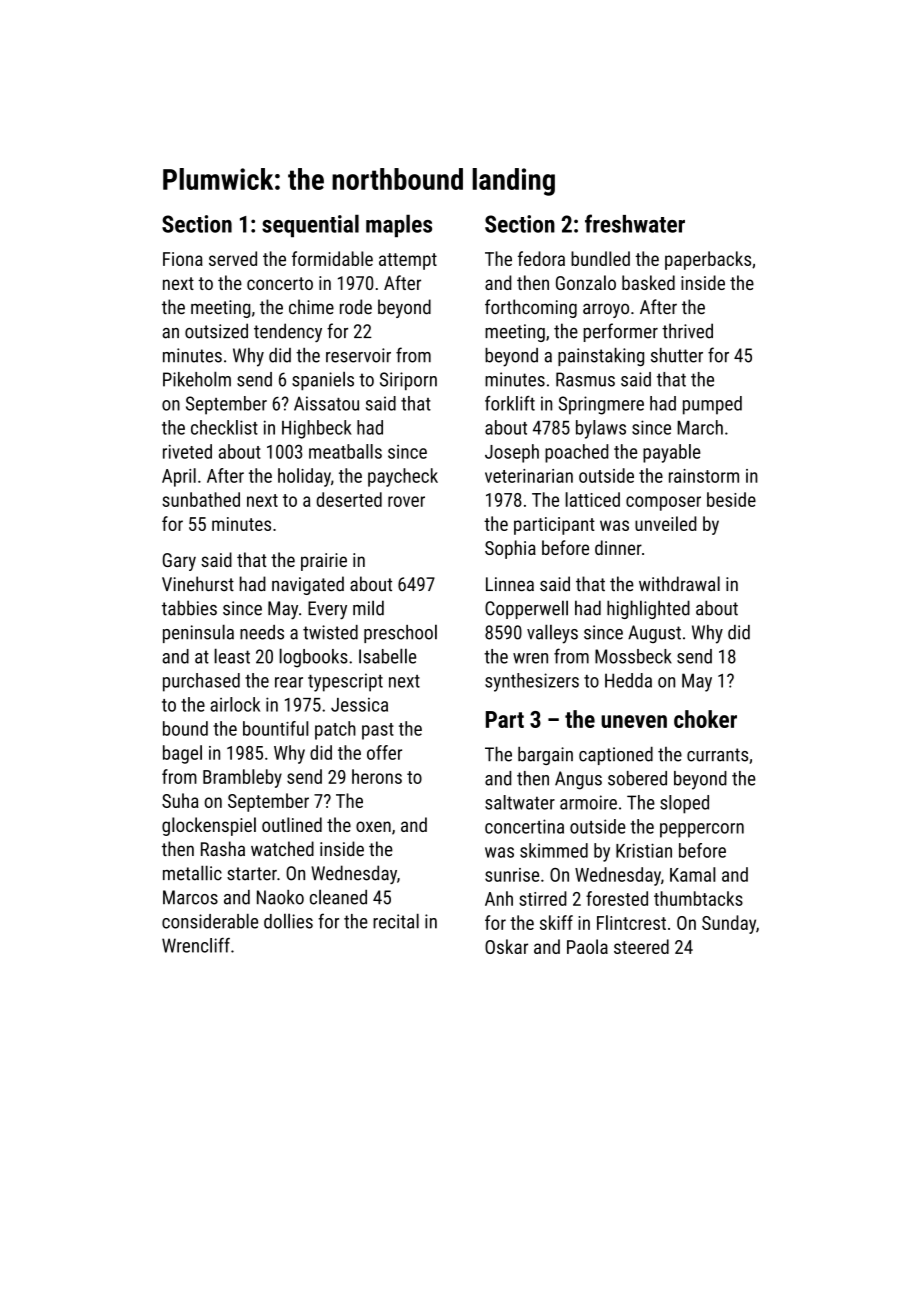 The height and width of the screenshot is (1311, 924). Describe the element at coordinates (708, 260) in the screenshot. I see `paperbacks` at that location.
